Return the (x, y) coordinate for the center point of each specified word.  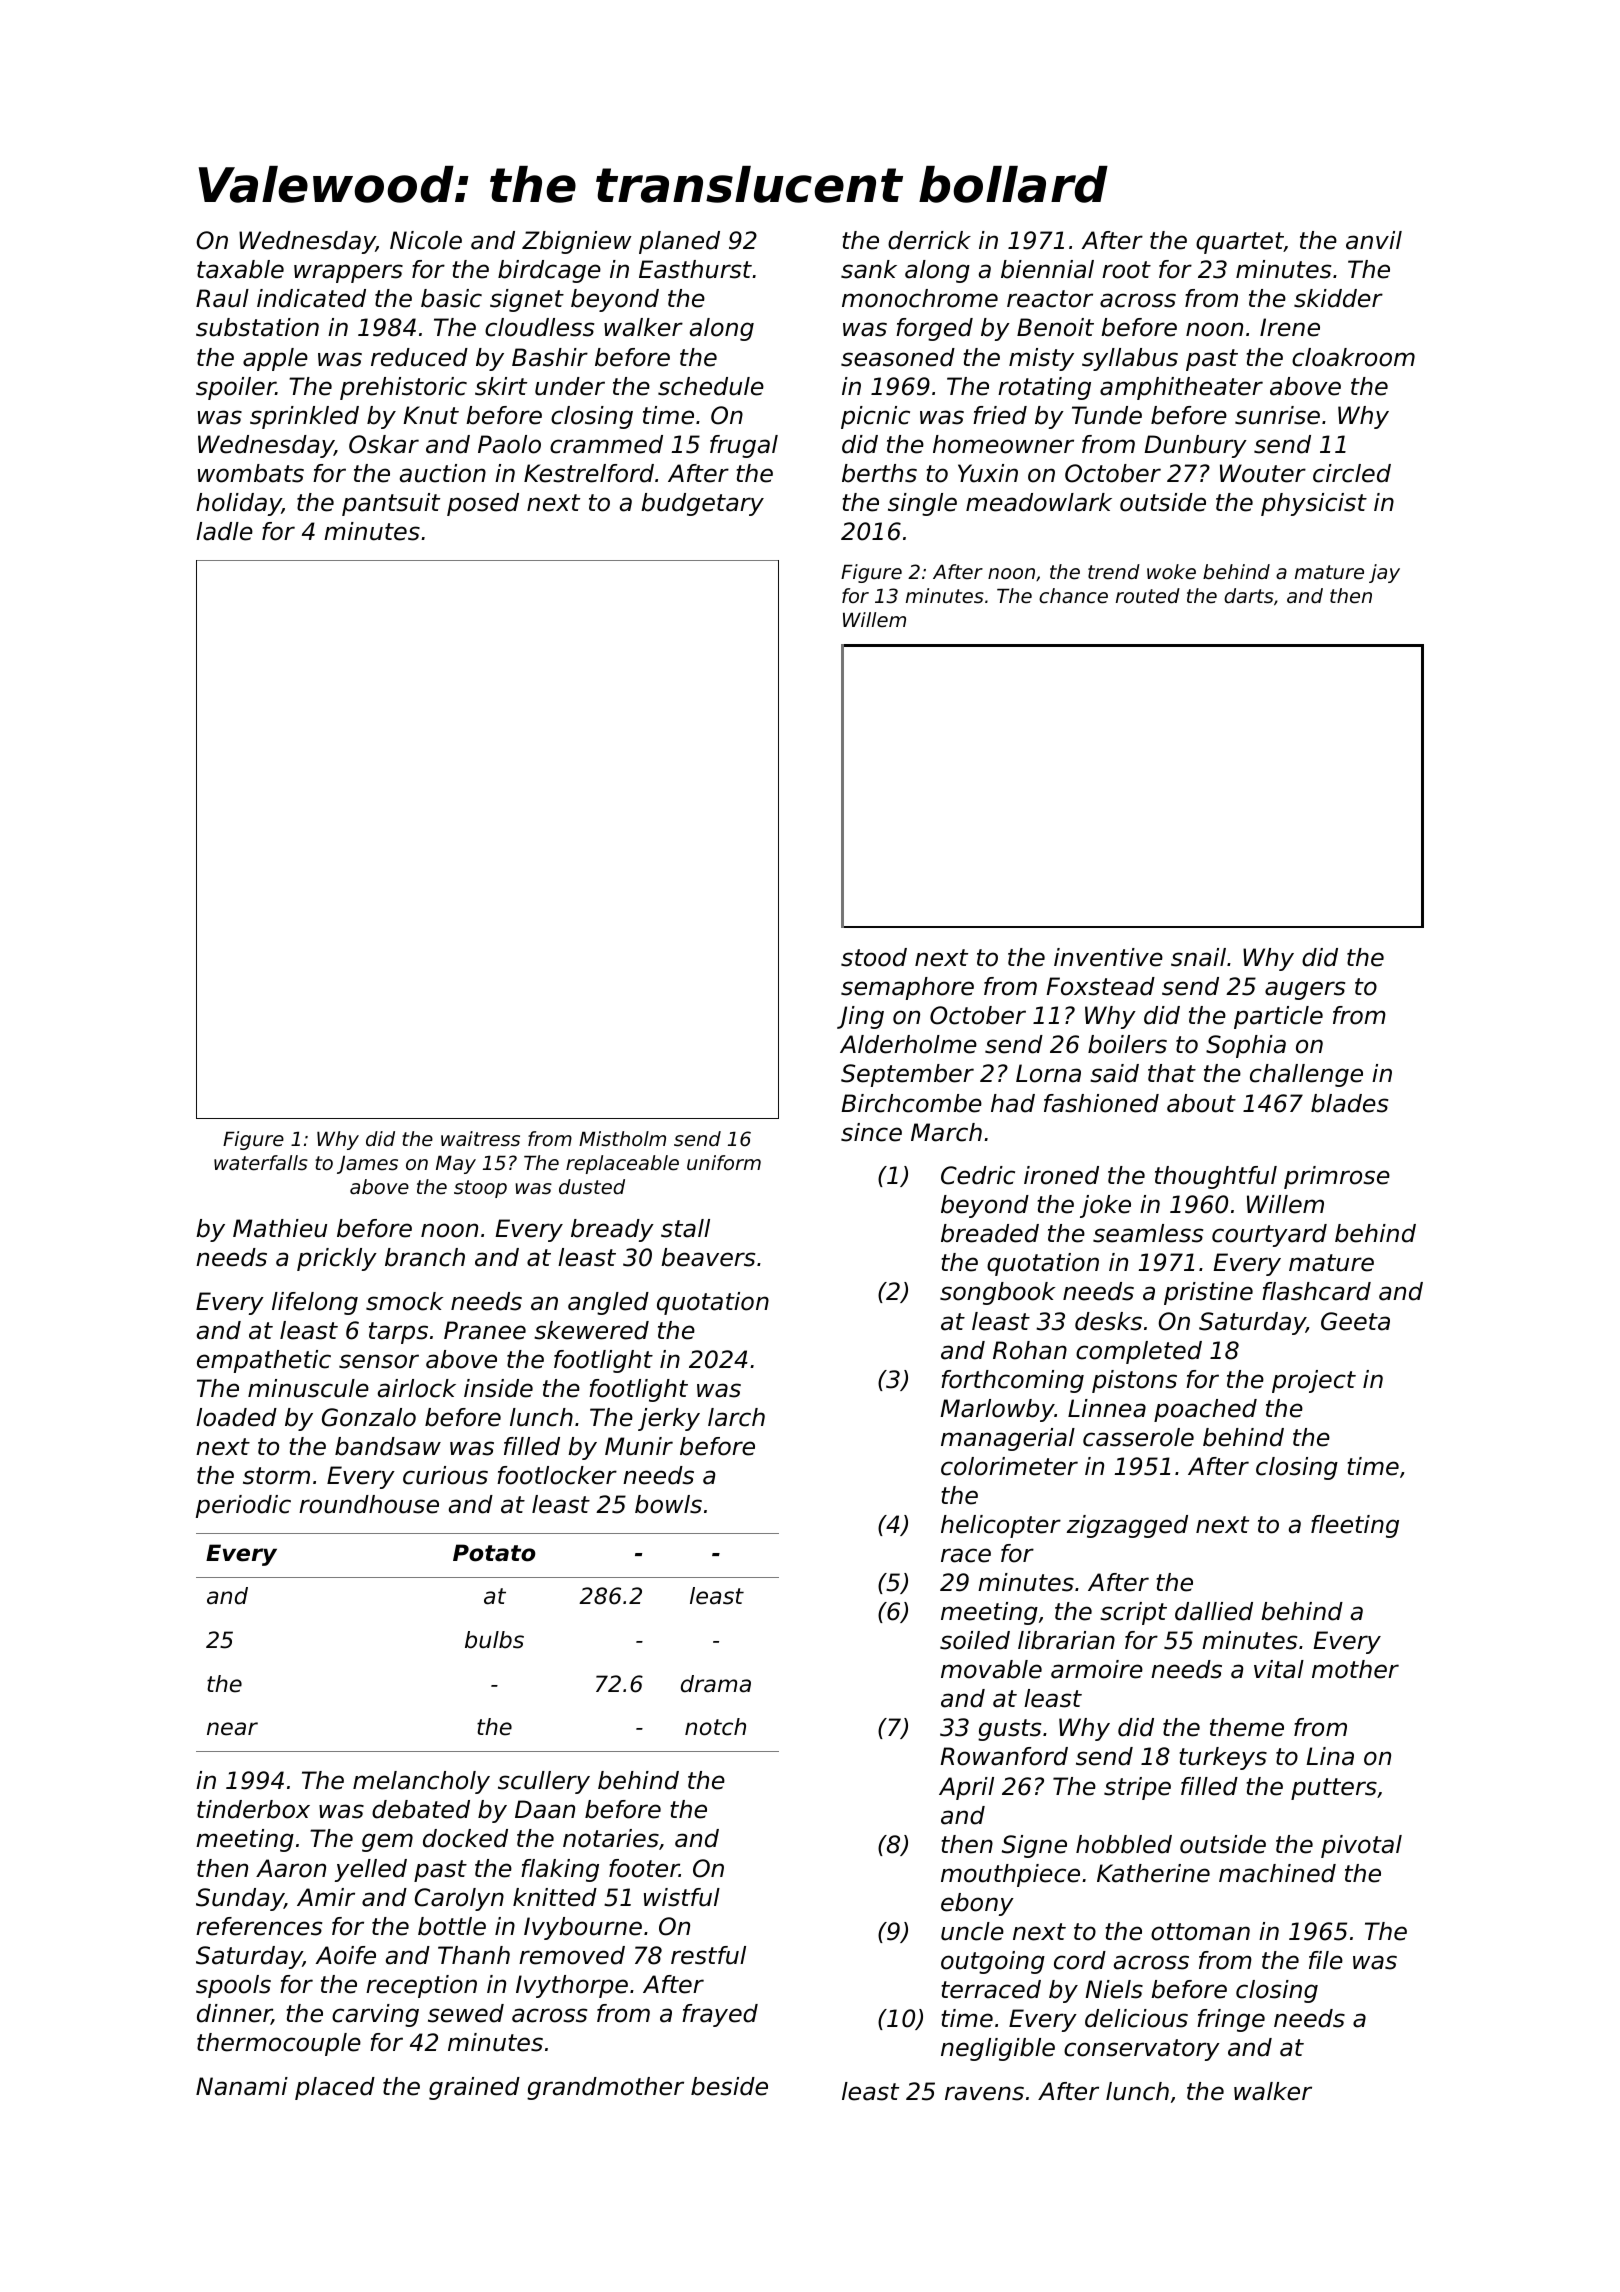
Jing (860, 1017)
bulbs (494, 1640)
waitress (480, 1139)
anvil (1374, 240)
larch (736, 1417)
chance (1073, 596)
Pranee (485, 1330)
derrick (929, 240)
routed (1148, 596)
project (1314, 1381)
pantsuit (391, 504)
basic (451, 298)
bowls (668, 1504)
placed (335, 2088)
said (1114, 1073)
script (1133, 1613)
